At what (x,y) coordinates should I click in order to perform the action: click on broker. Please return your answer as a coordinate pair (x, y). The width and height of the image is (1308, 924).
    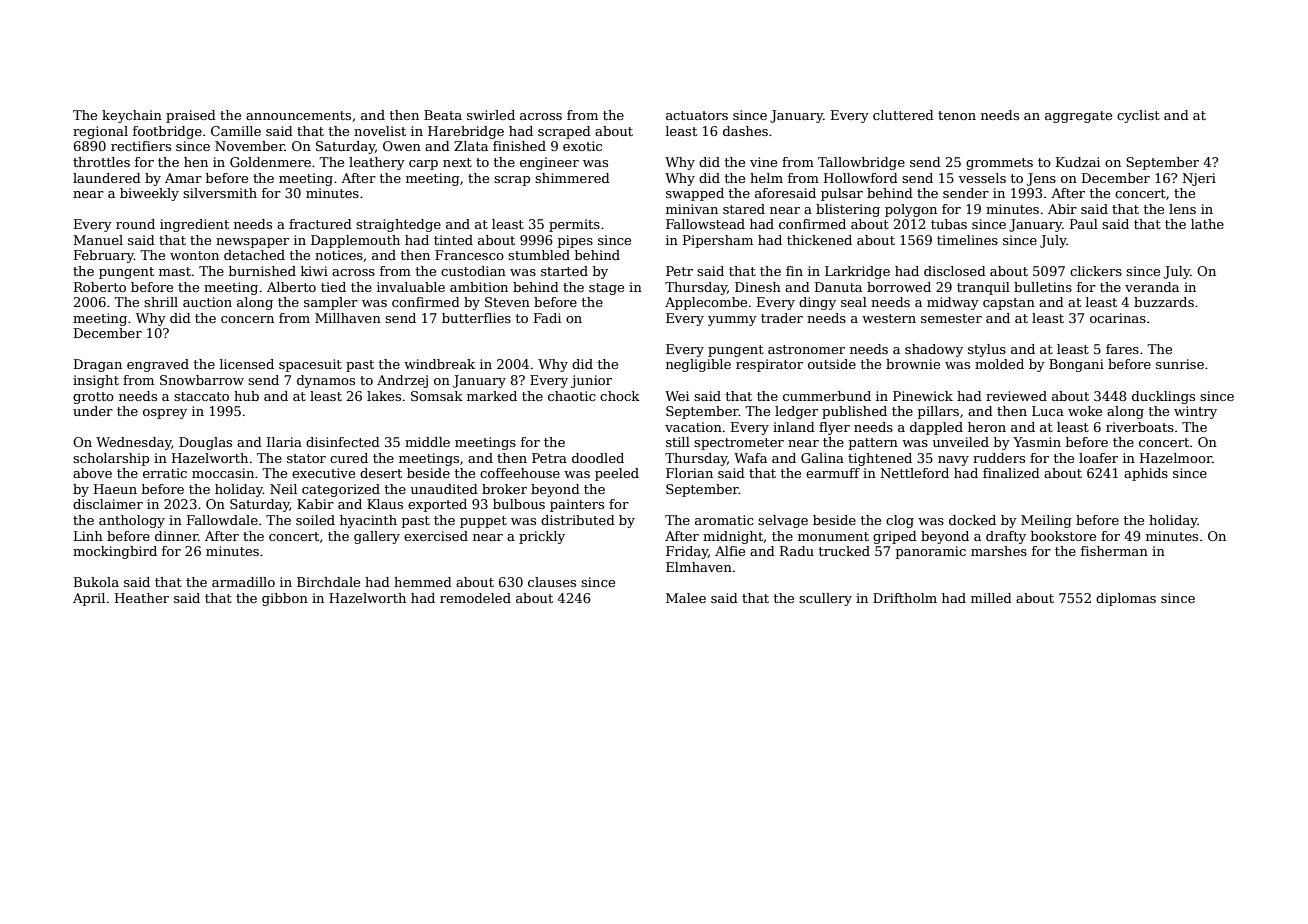
    Looking at the image, I should click on (504, 489).
